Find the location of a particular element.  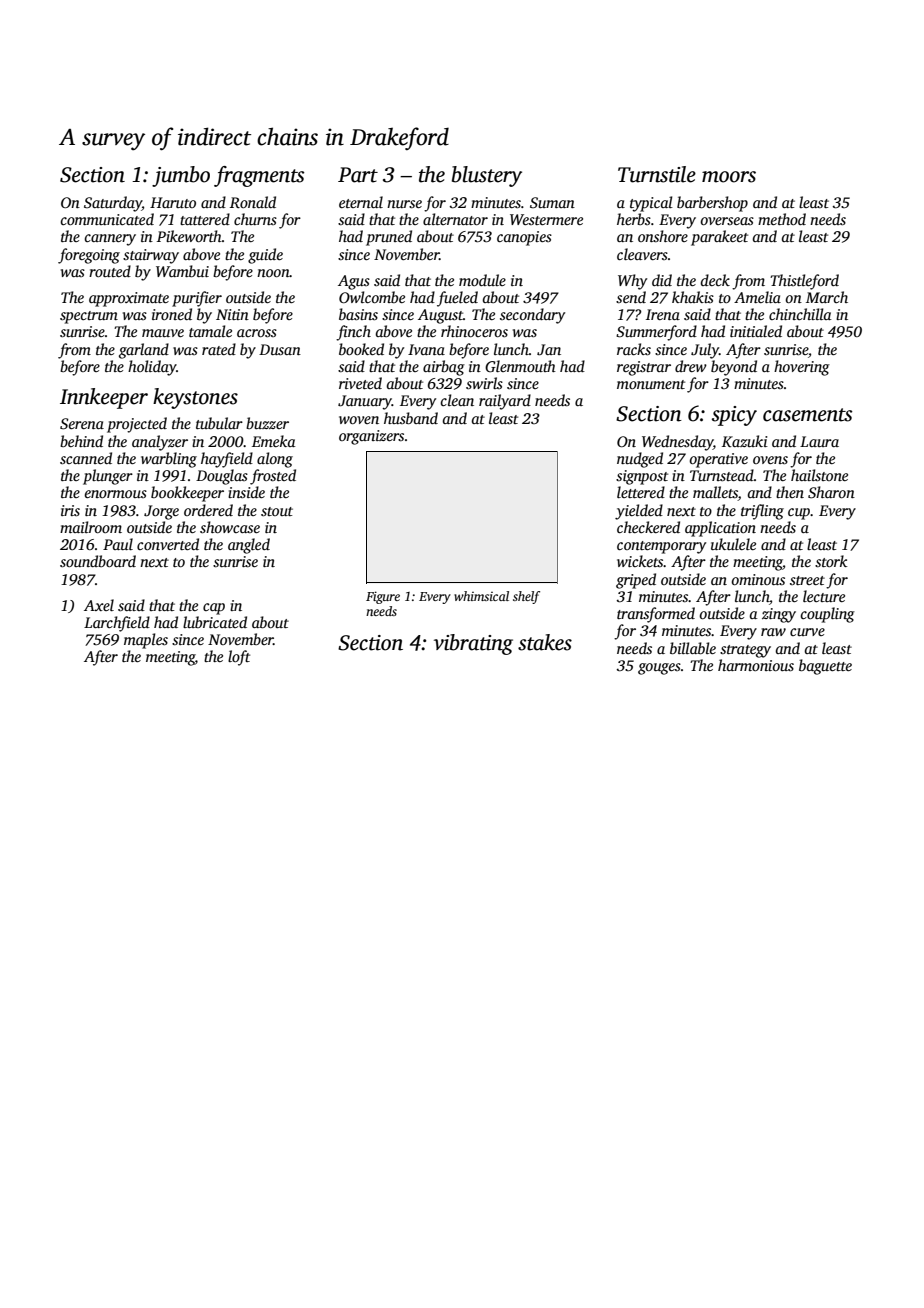

jumbo is located at coordinates (181, 176).
